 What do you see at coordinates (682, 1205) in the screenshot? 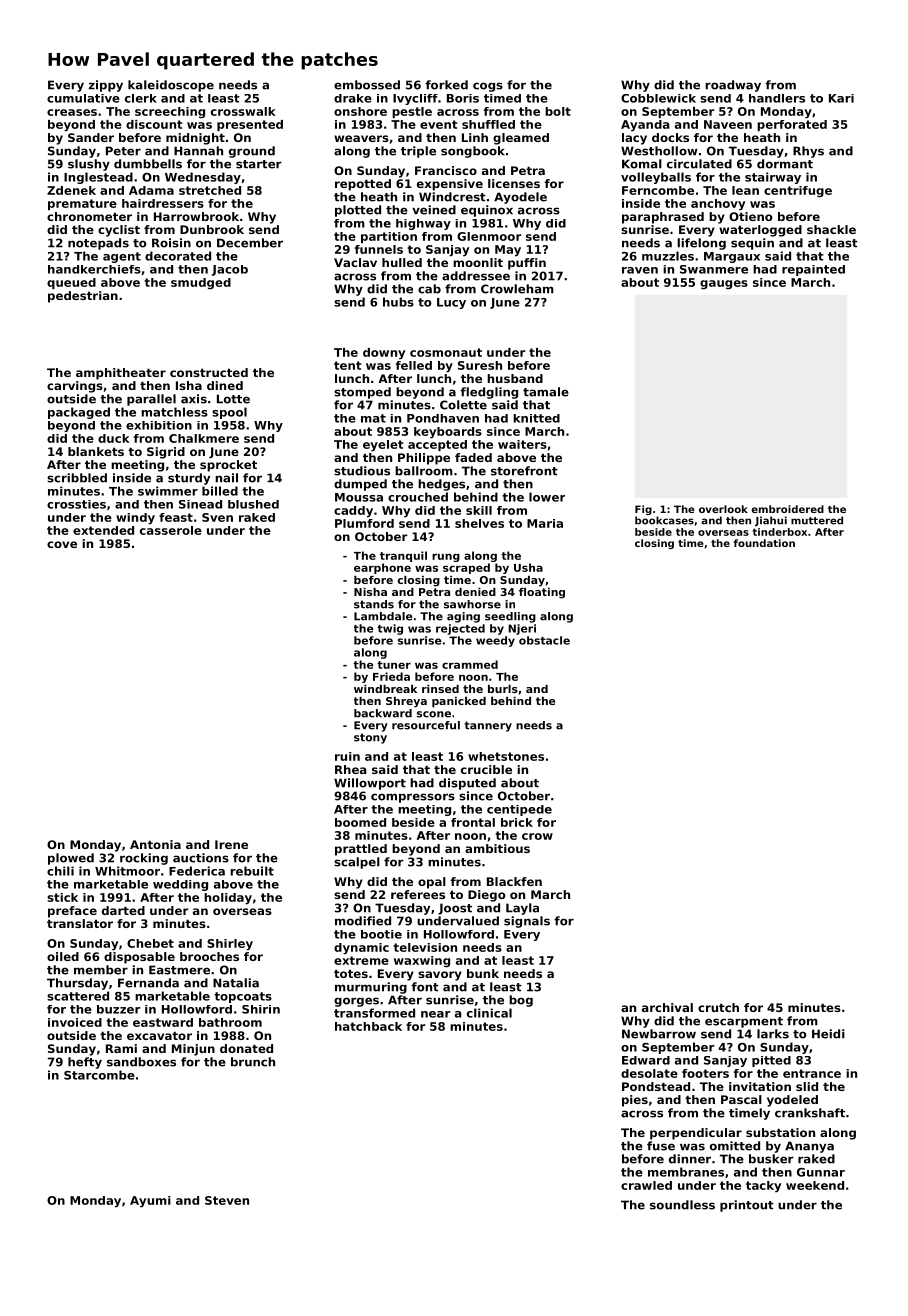
I see `soundless` at bounding box center [682, 1205].
